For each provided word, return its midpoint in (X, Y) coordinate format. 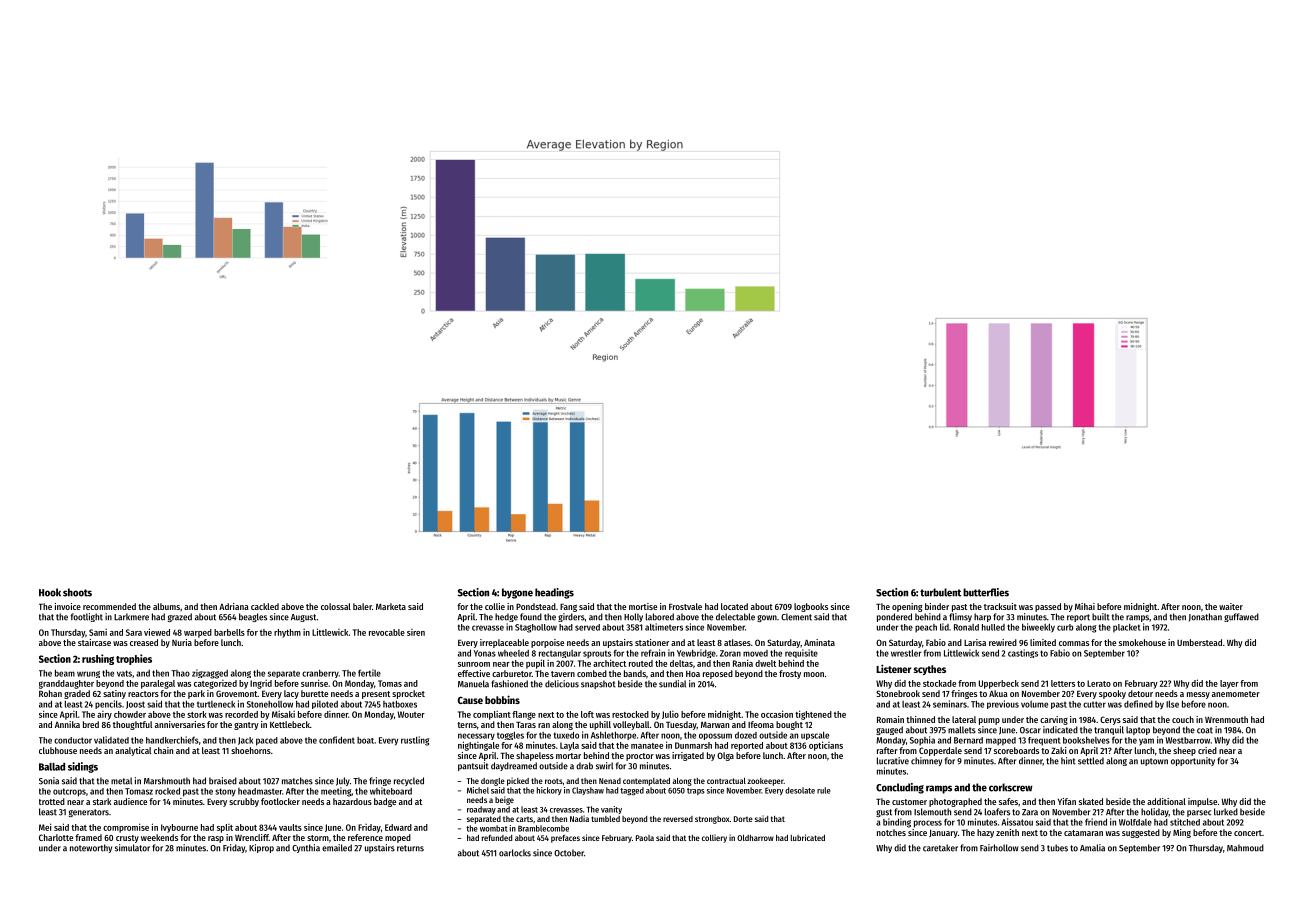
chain (163, 750)
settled (1091, 761)
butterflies (986, 592)
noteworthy (91, 848)
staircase (94, 642)
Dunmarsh (693, 745)
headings (554, 593)
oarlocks (515, 853)
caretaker (940, 848)
